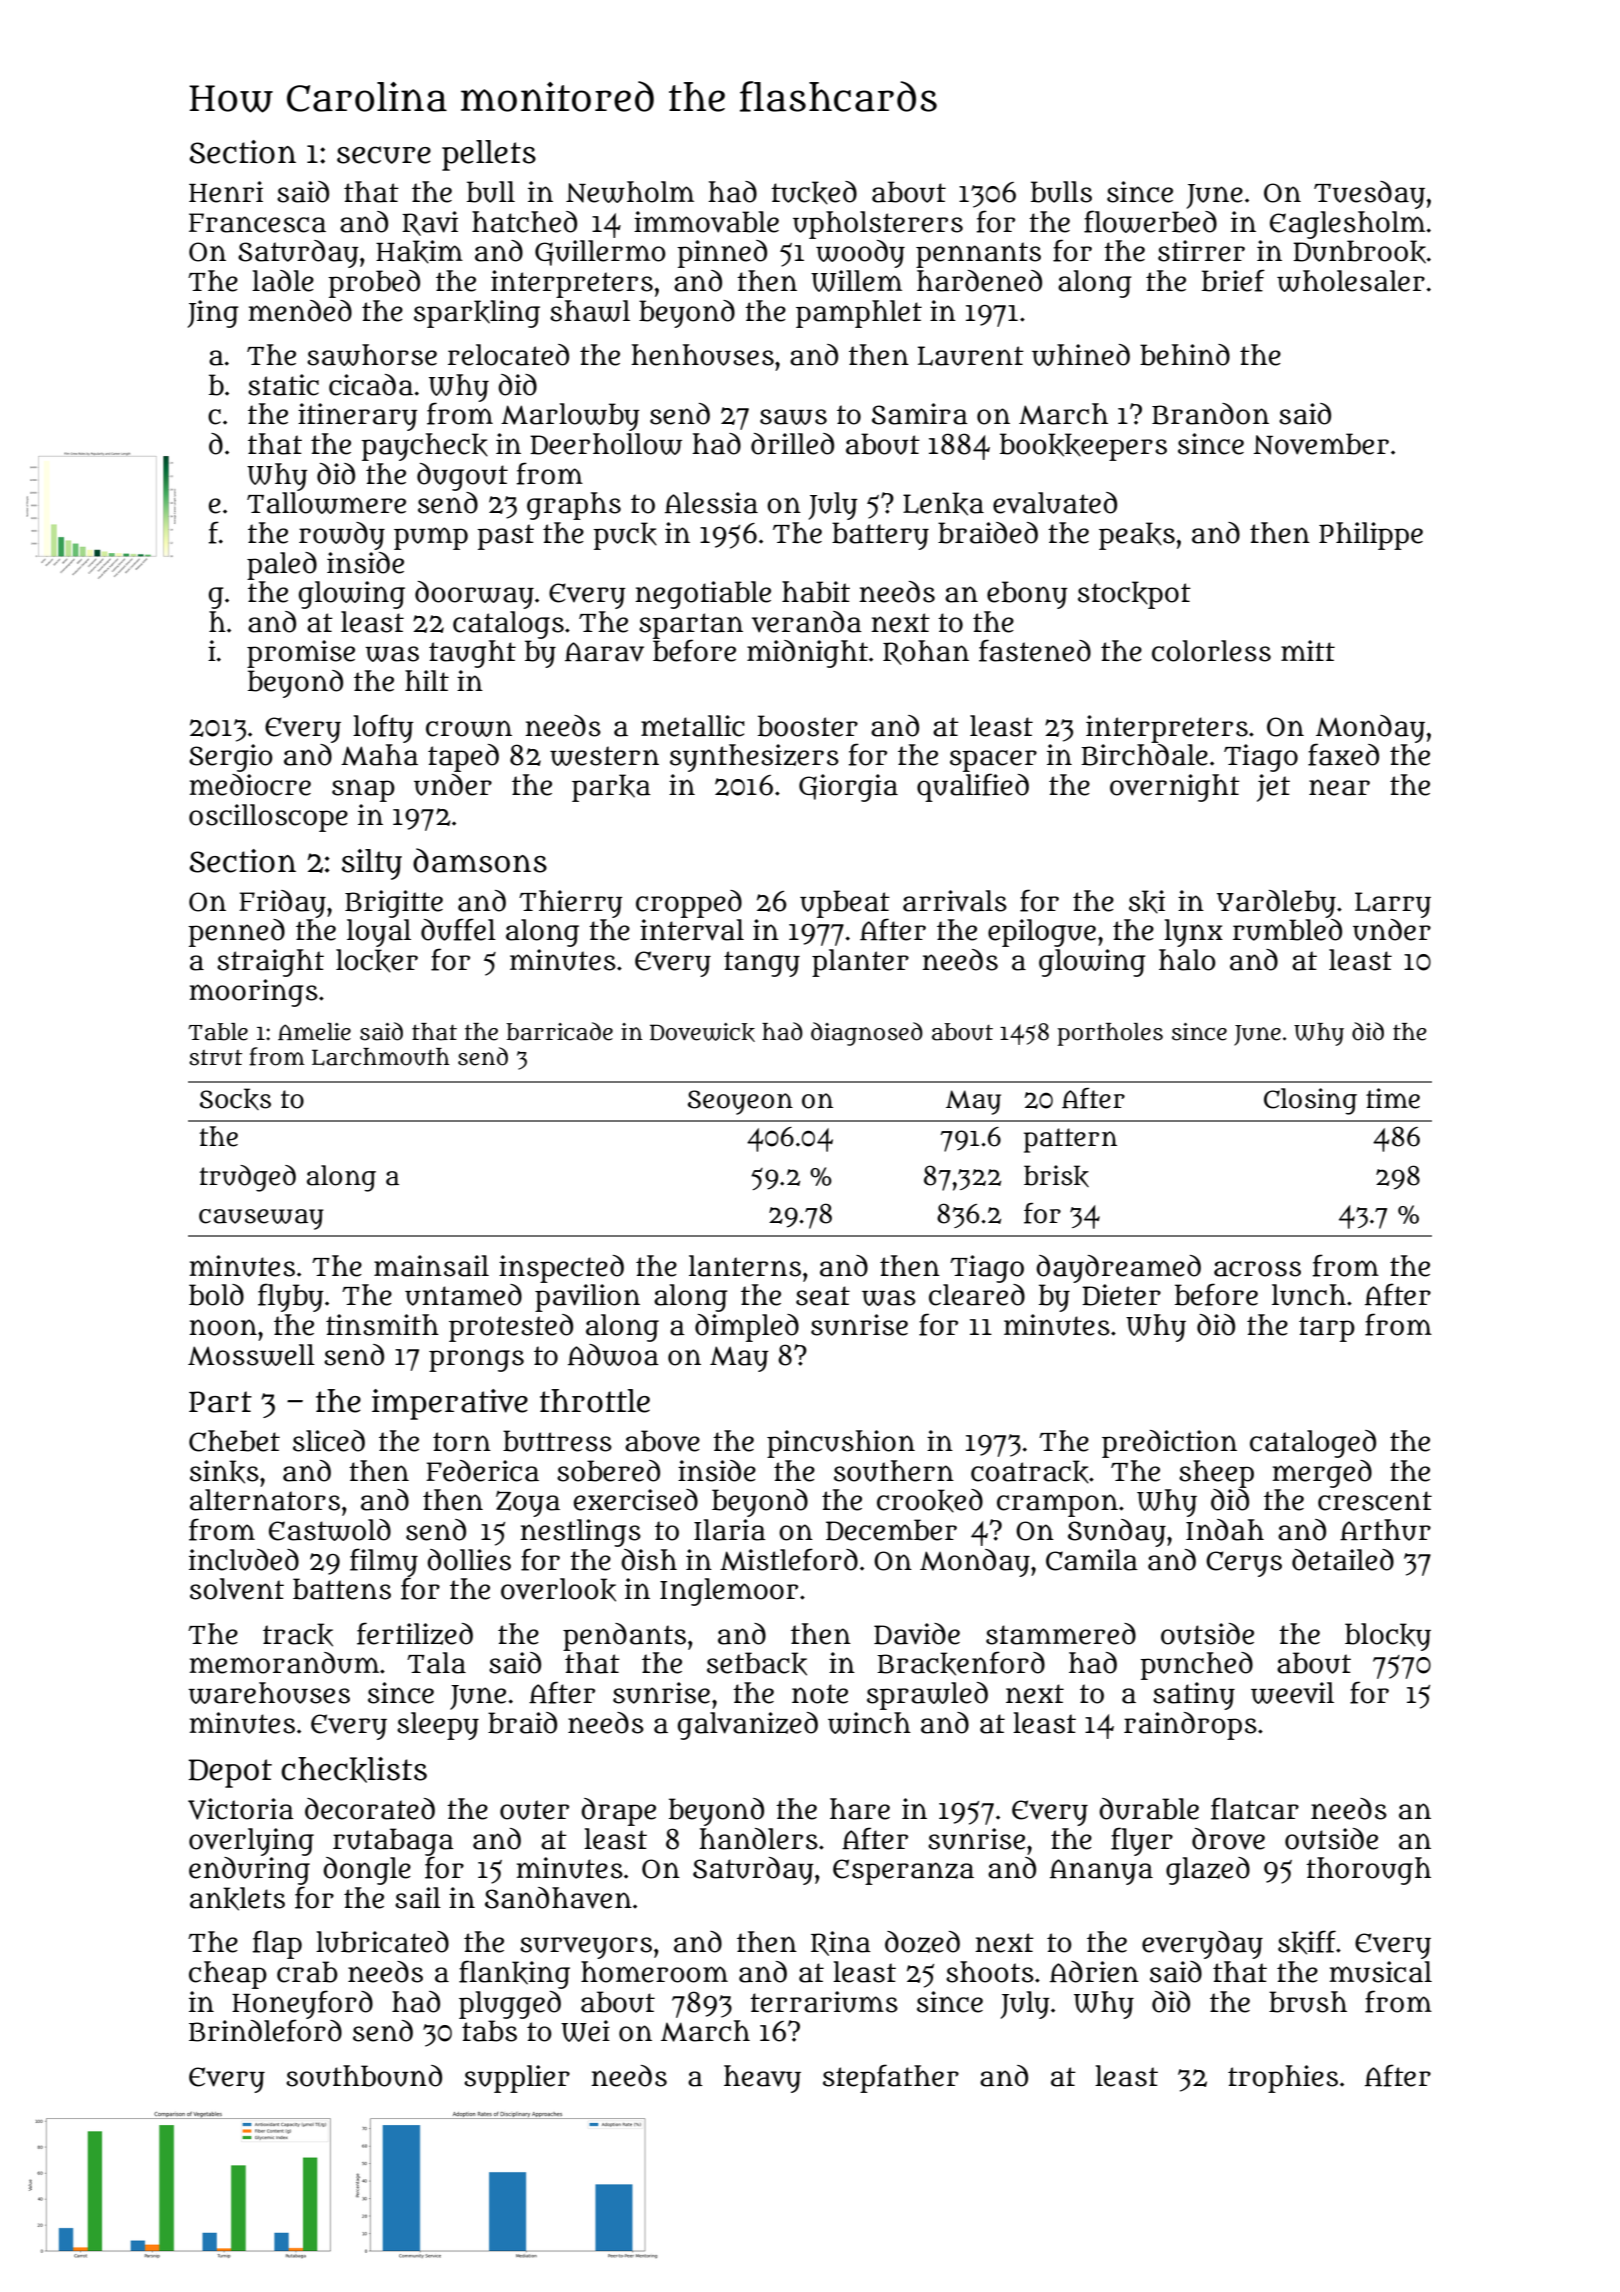  Describe the element at coordinates (961, 1663) in the page. I see `Brackenford` at that location.
